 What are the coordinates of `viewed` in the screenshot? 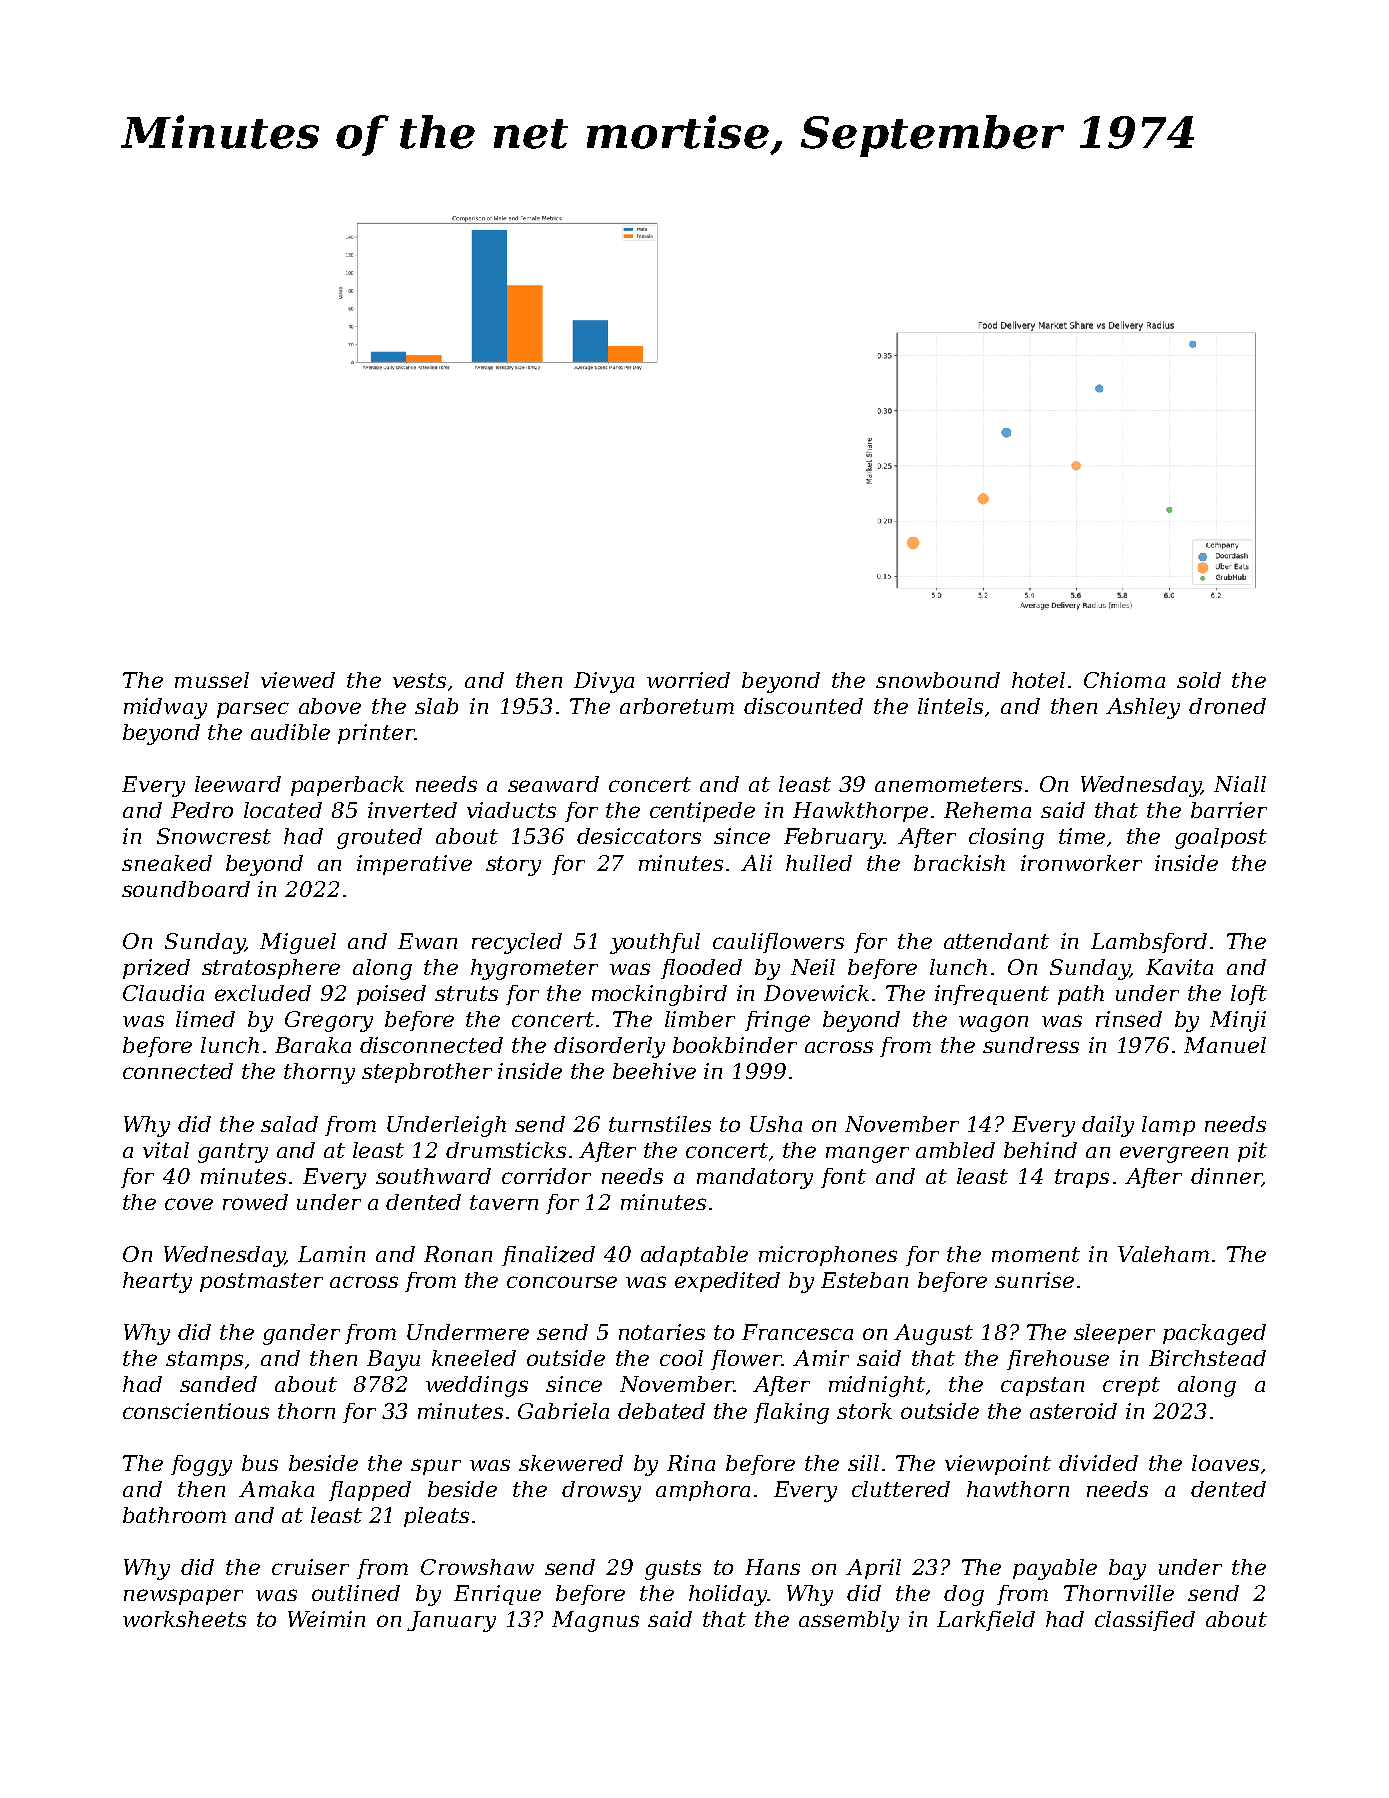 It's located at (298, 680).
